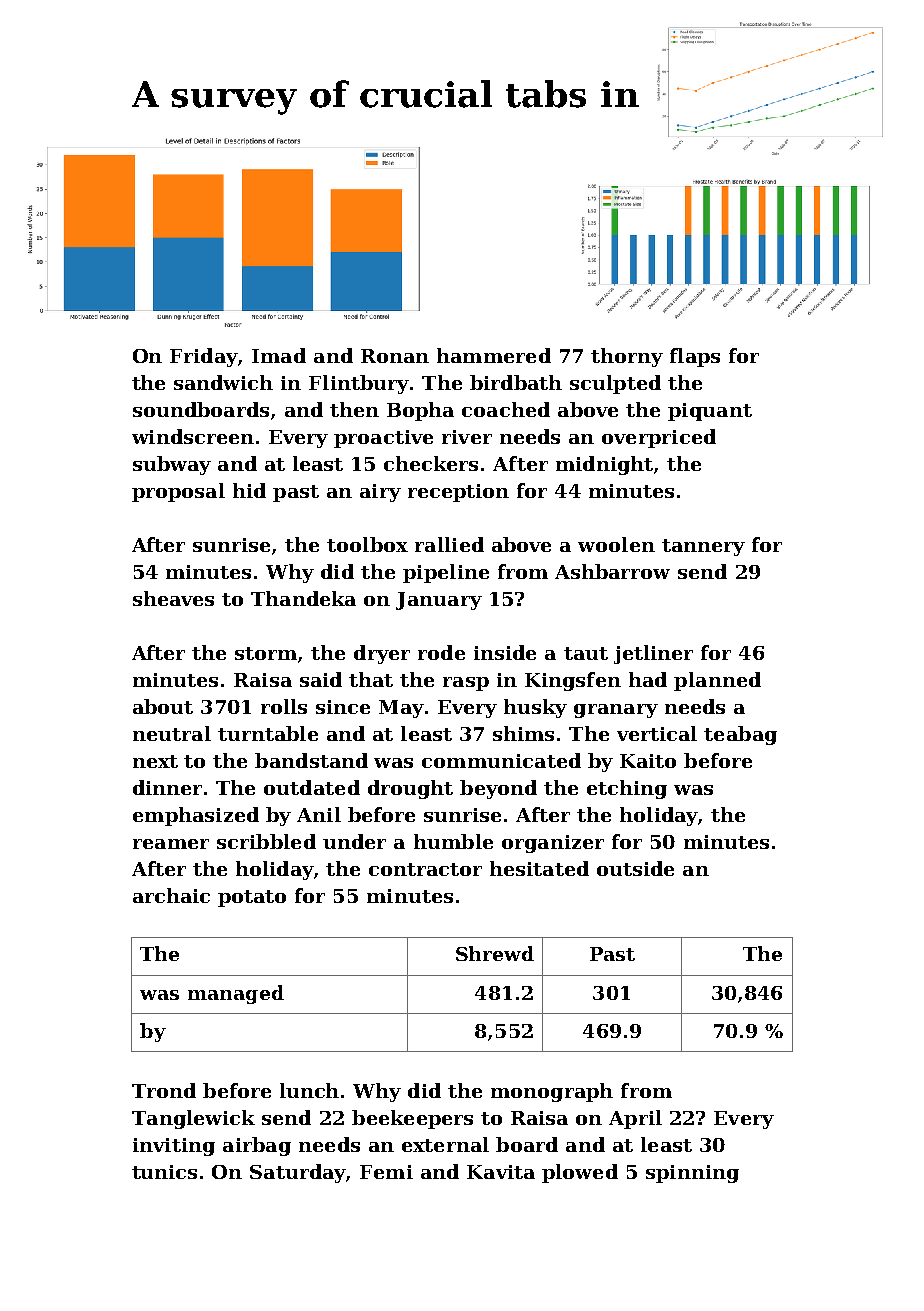 The image size is (924, 1311). I want to click on planned, so click(717, 681).
